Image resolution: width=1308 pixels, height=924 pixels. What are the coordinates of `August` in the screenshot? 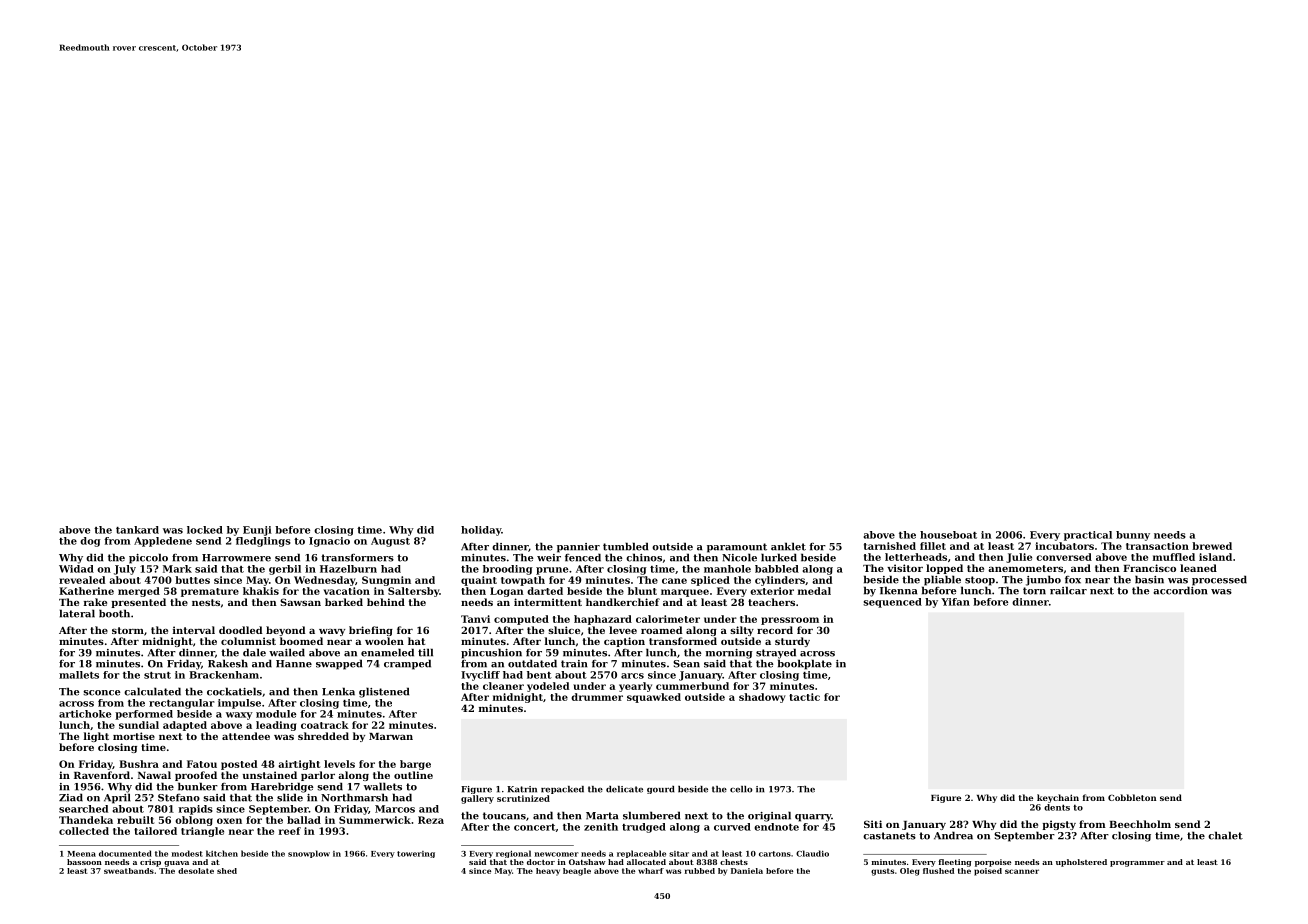 It's located at (390, 542).
